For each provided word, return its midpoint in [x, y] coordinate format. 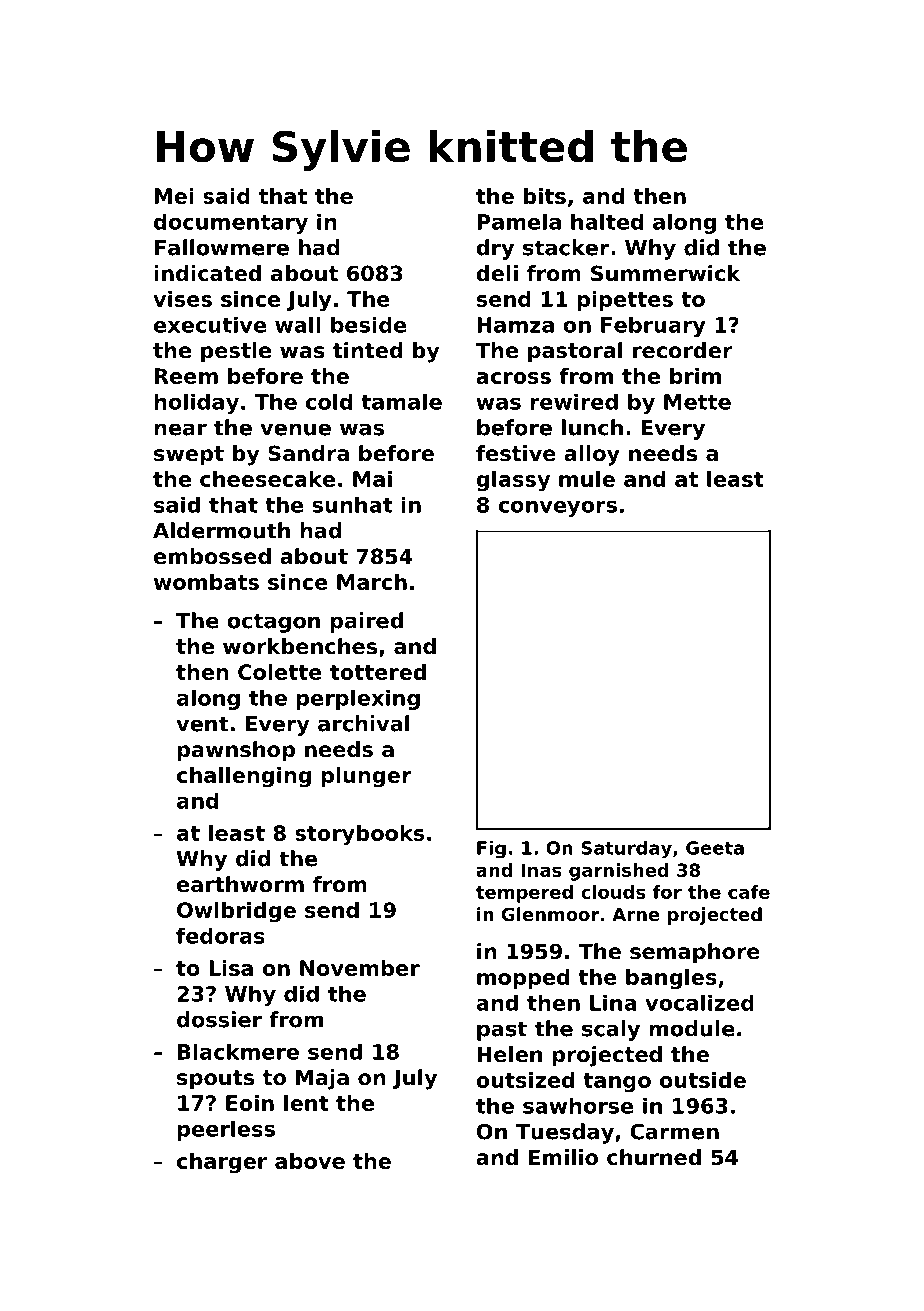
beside [368, 324]
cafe [749, 892]
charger [222, 1163]
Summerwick [665, 273]
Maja [322, 1079]
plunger [366, 777]
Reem [186, 376]
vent [202, 724]
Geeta [715, 848]
